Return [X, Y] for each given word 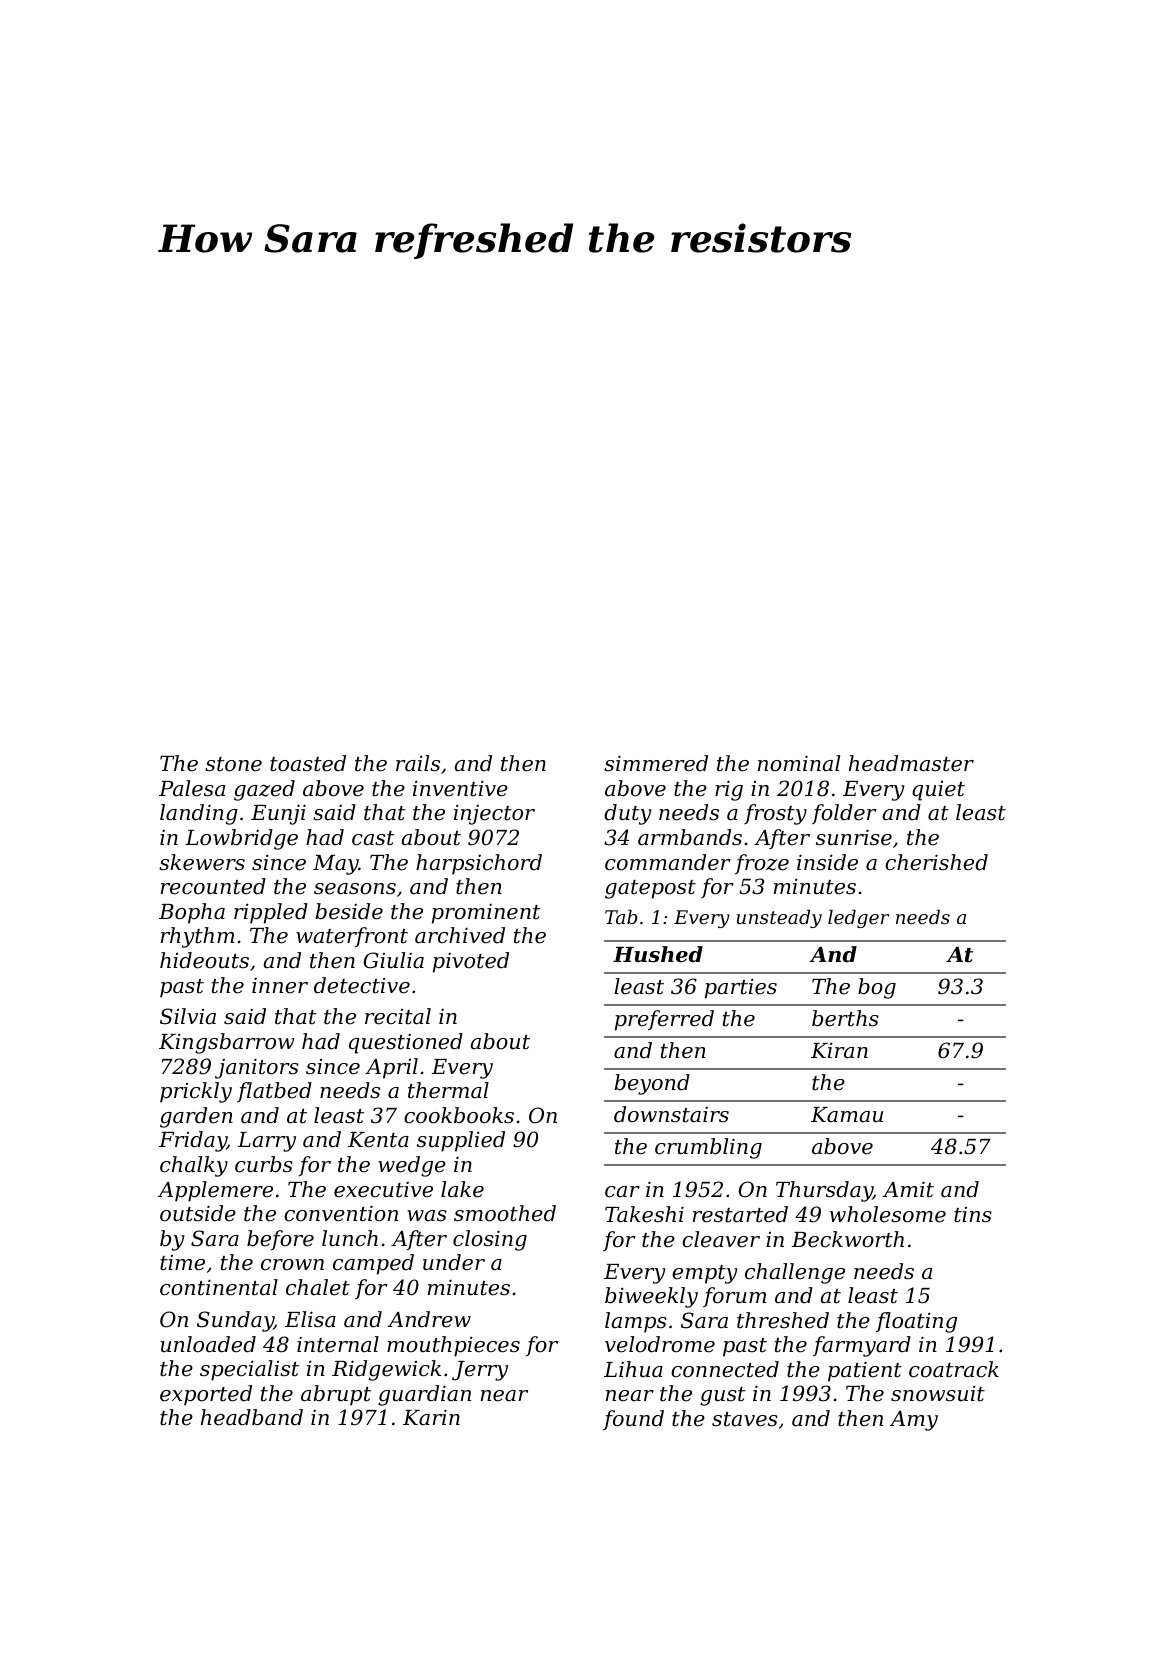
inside [827, 862]
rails [418, 763]
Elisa [310, 1319]
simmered [656, 763]
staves [745, 1419]
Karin [431, 1417]
